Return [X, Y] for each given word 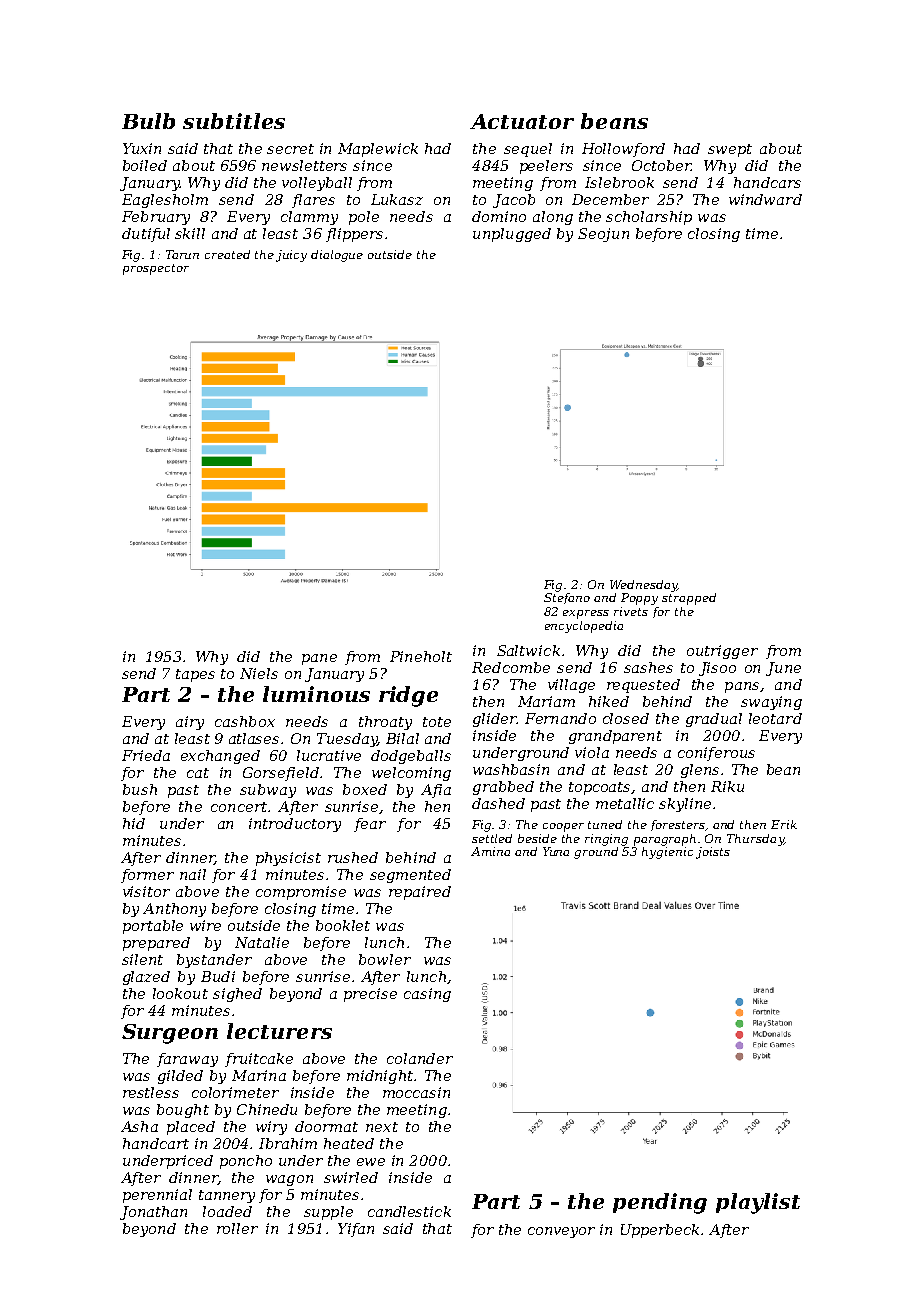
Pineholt [421, 656]
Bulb [148, 121]
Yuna [556, 851]
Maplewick [378, 150]
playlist [758, 1203]
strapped [689, 599]
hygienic [667, 853]
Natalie [262, 942]
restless [151, 1092]
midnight [380, 1077]
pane [319, 659]
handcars [767, 182]
